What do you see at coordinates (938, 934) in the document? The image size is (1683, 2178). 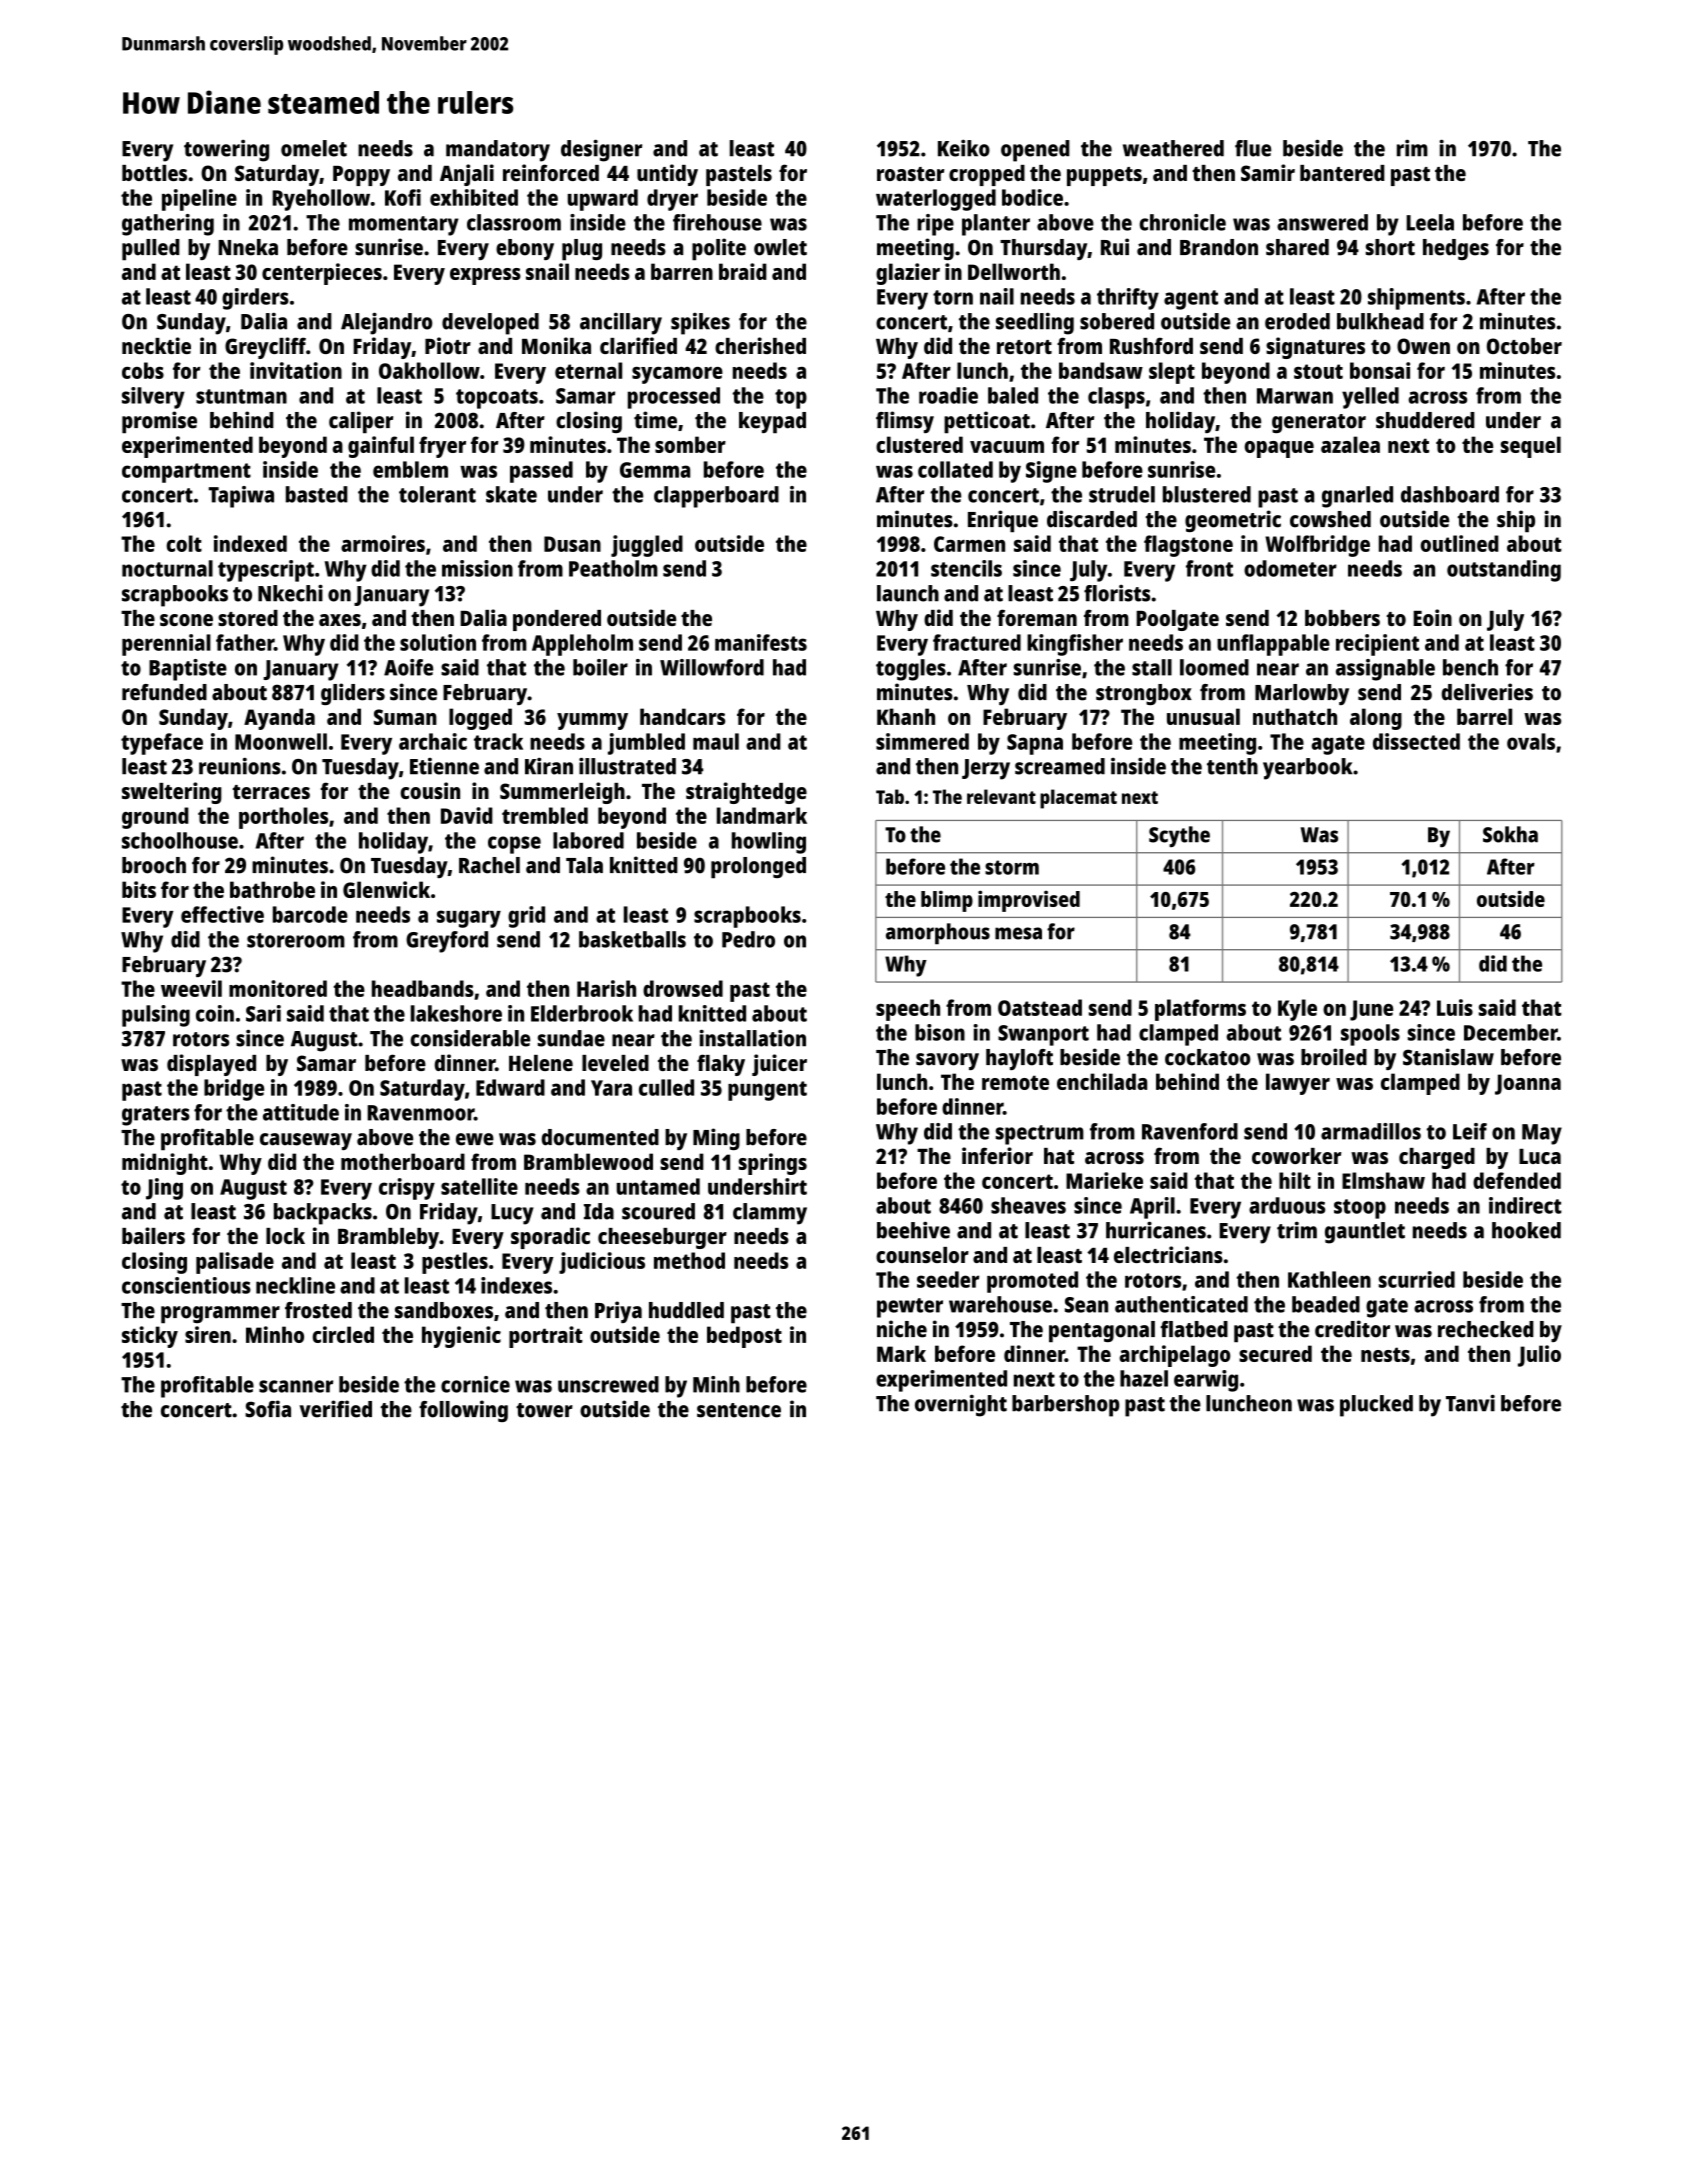 I see `amorphous` at bounding box center [938, 934].
